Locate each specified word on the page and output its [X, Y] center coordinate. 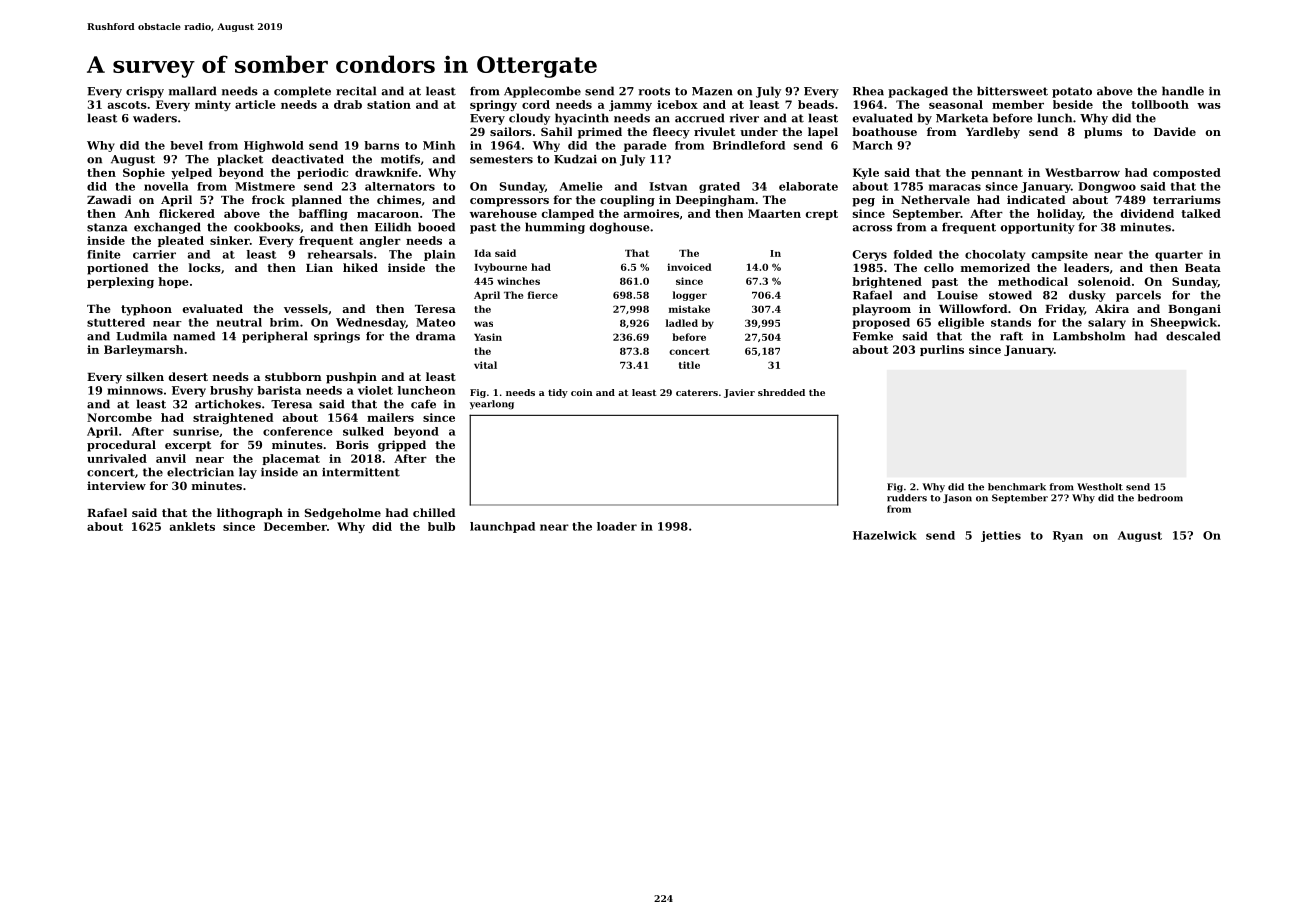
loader [617, 526]
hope [173, 282]
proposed [881, 323]
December [295, 526]
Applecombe [542, 92]
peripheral [275, 337]
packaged [918, 92]
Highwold [274, 146]
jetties [1001, 536]
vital [485, 365]
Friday [1064, 310]
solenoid [1104, 281]
